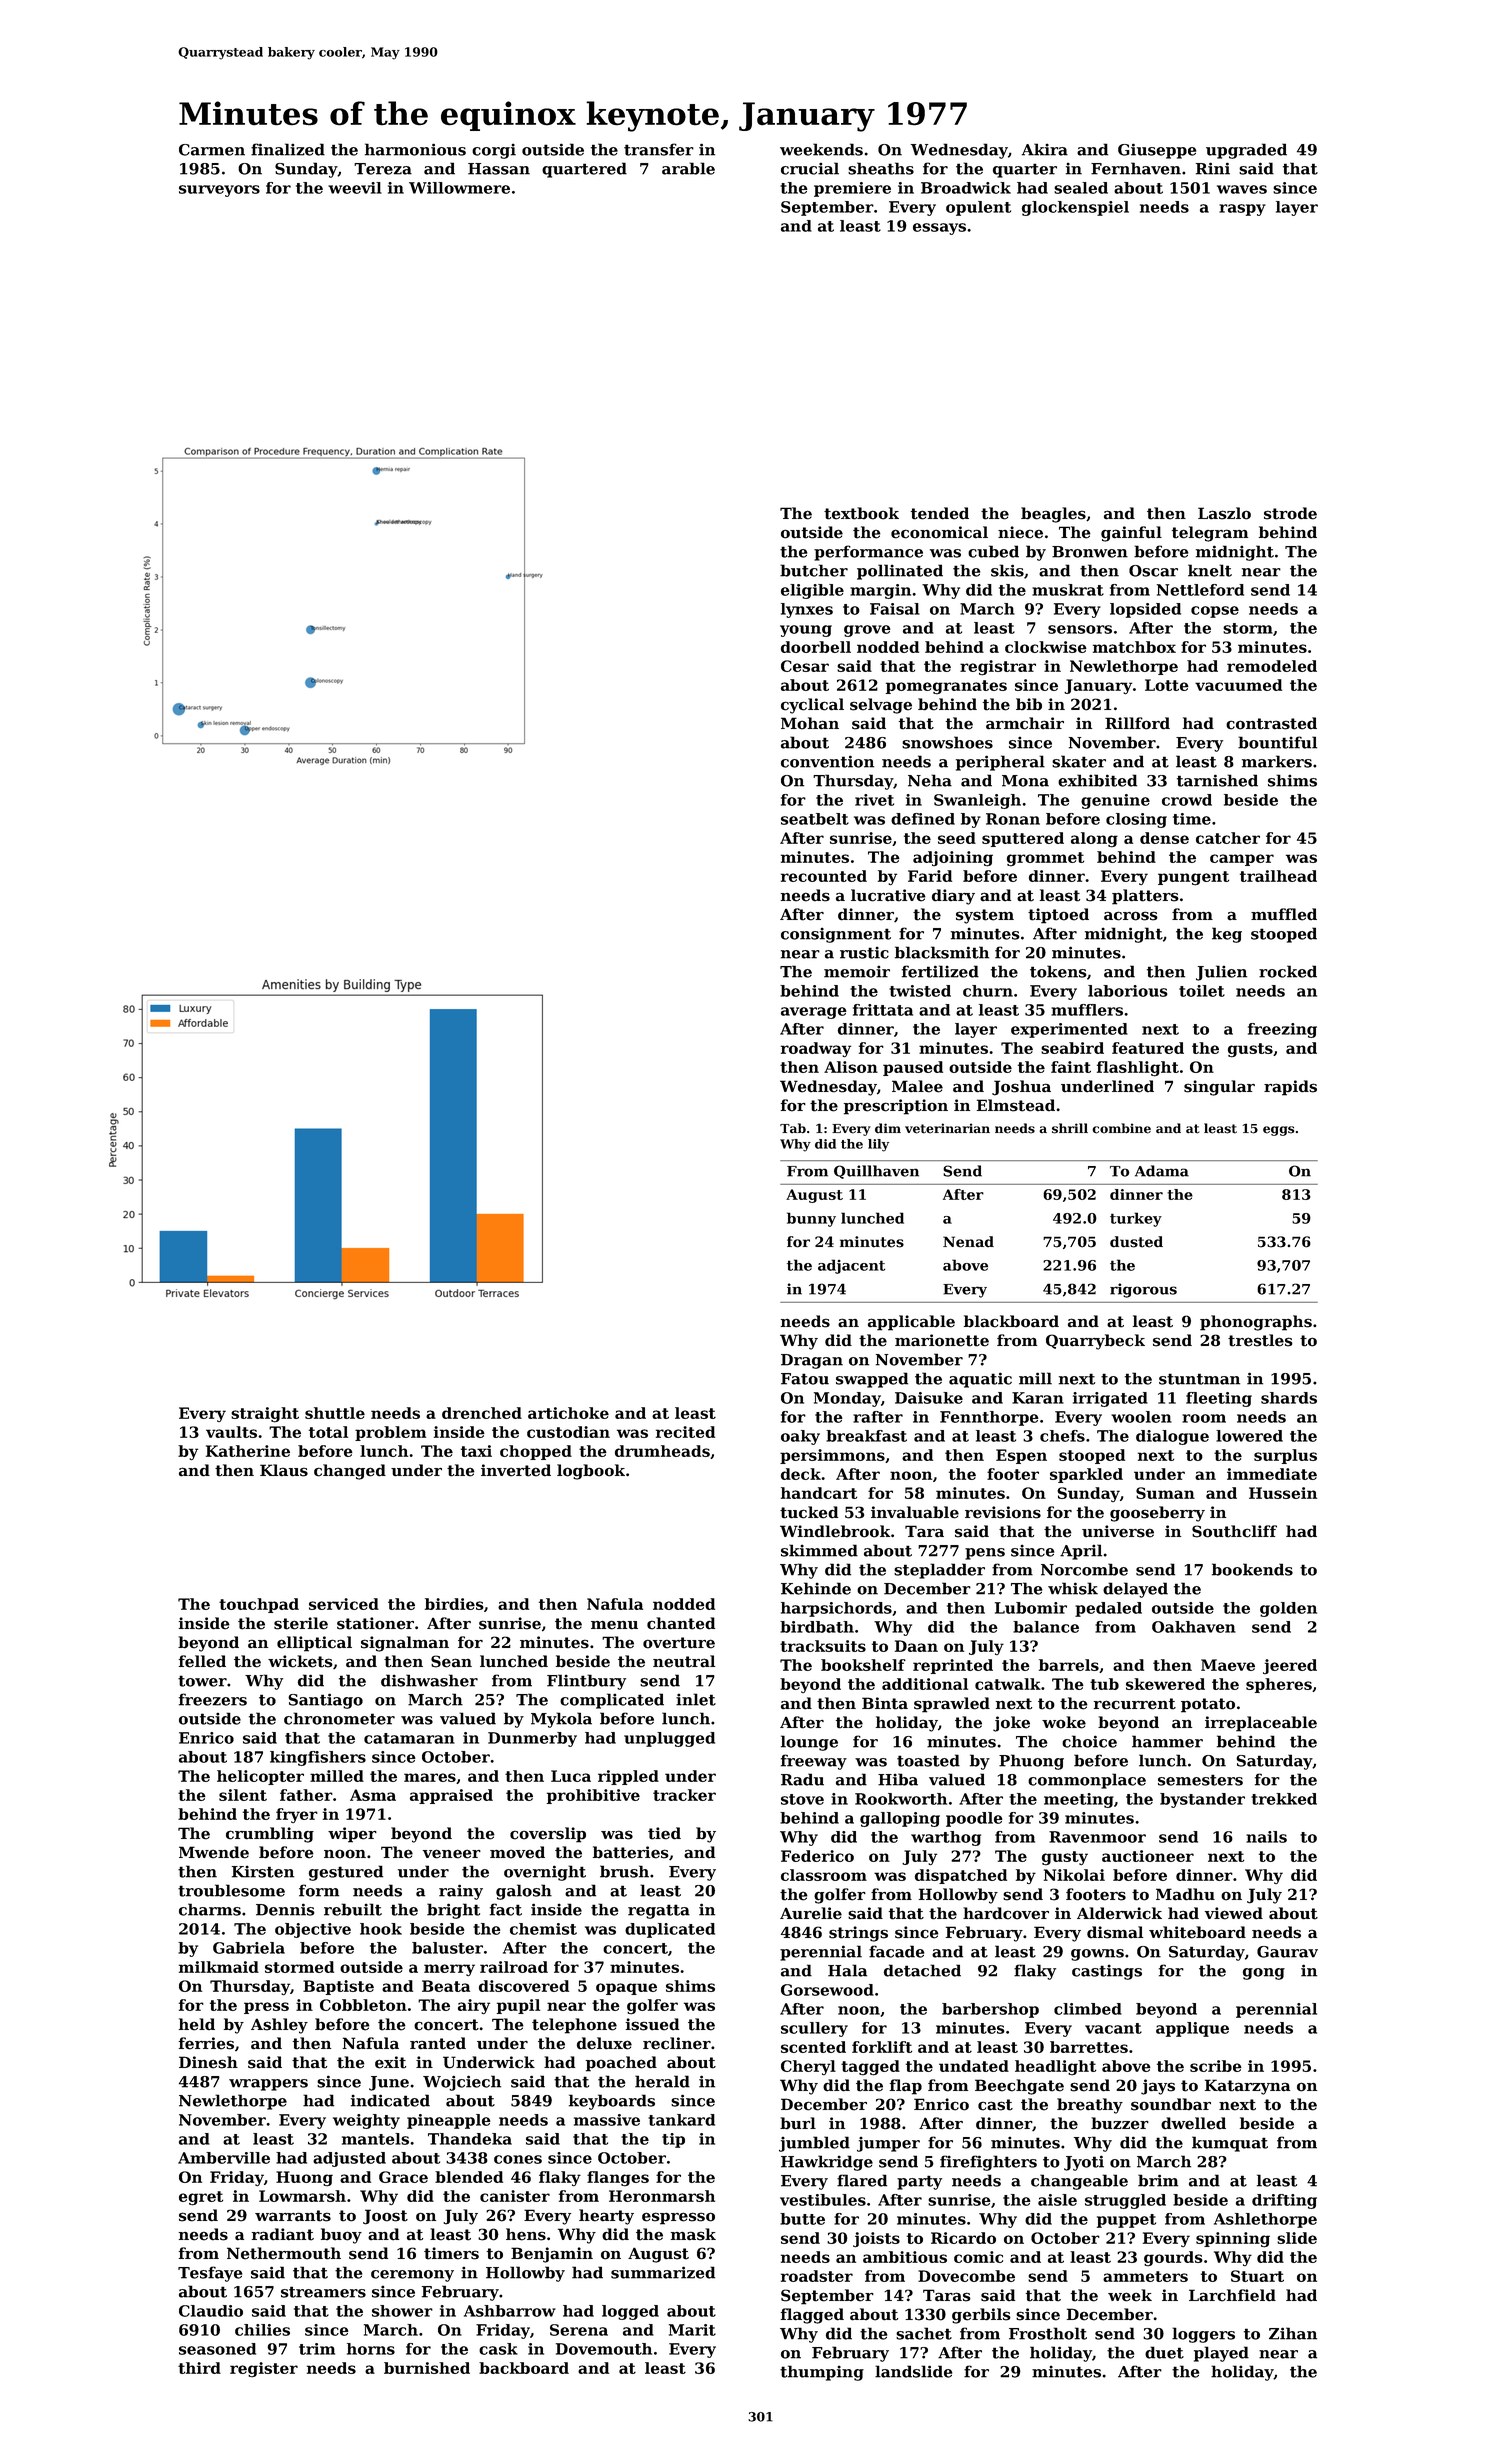  What do you see at coordinates (1200, 1780) in the document?
I see `semesters` at bounding box center [1200, 1780].
